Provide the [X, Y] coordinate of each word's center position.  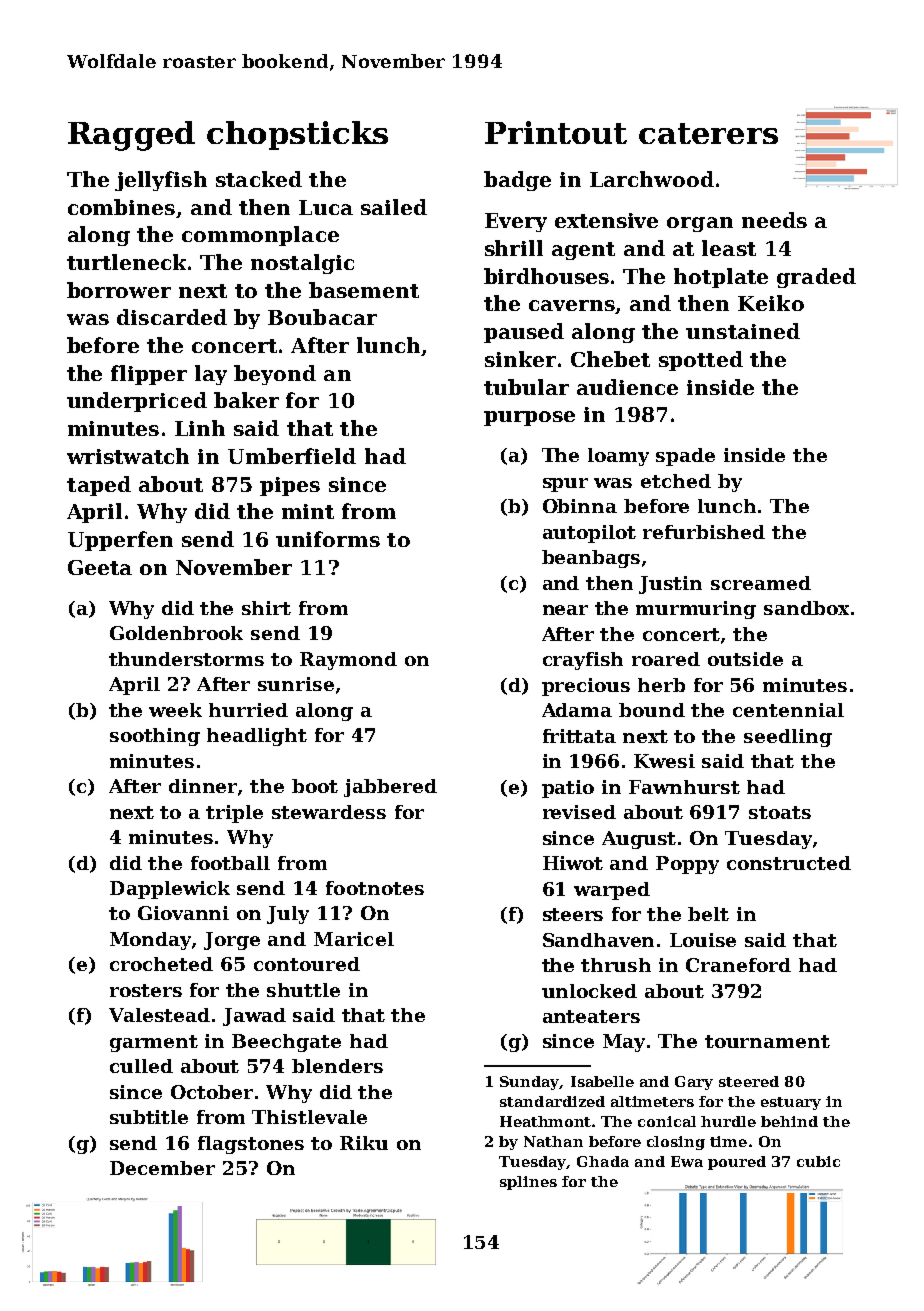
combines [121, 207]
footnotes [375, 888]
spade [685, 457]
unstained [743, 331]
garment [154, 1043]
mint [308, 511]
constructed [789, 863]
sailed [394, 207]
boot [315, 786]
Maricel [354, 939]
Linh [200, 428]
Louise [703, 940]
